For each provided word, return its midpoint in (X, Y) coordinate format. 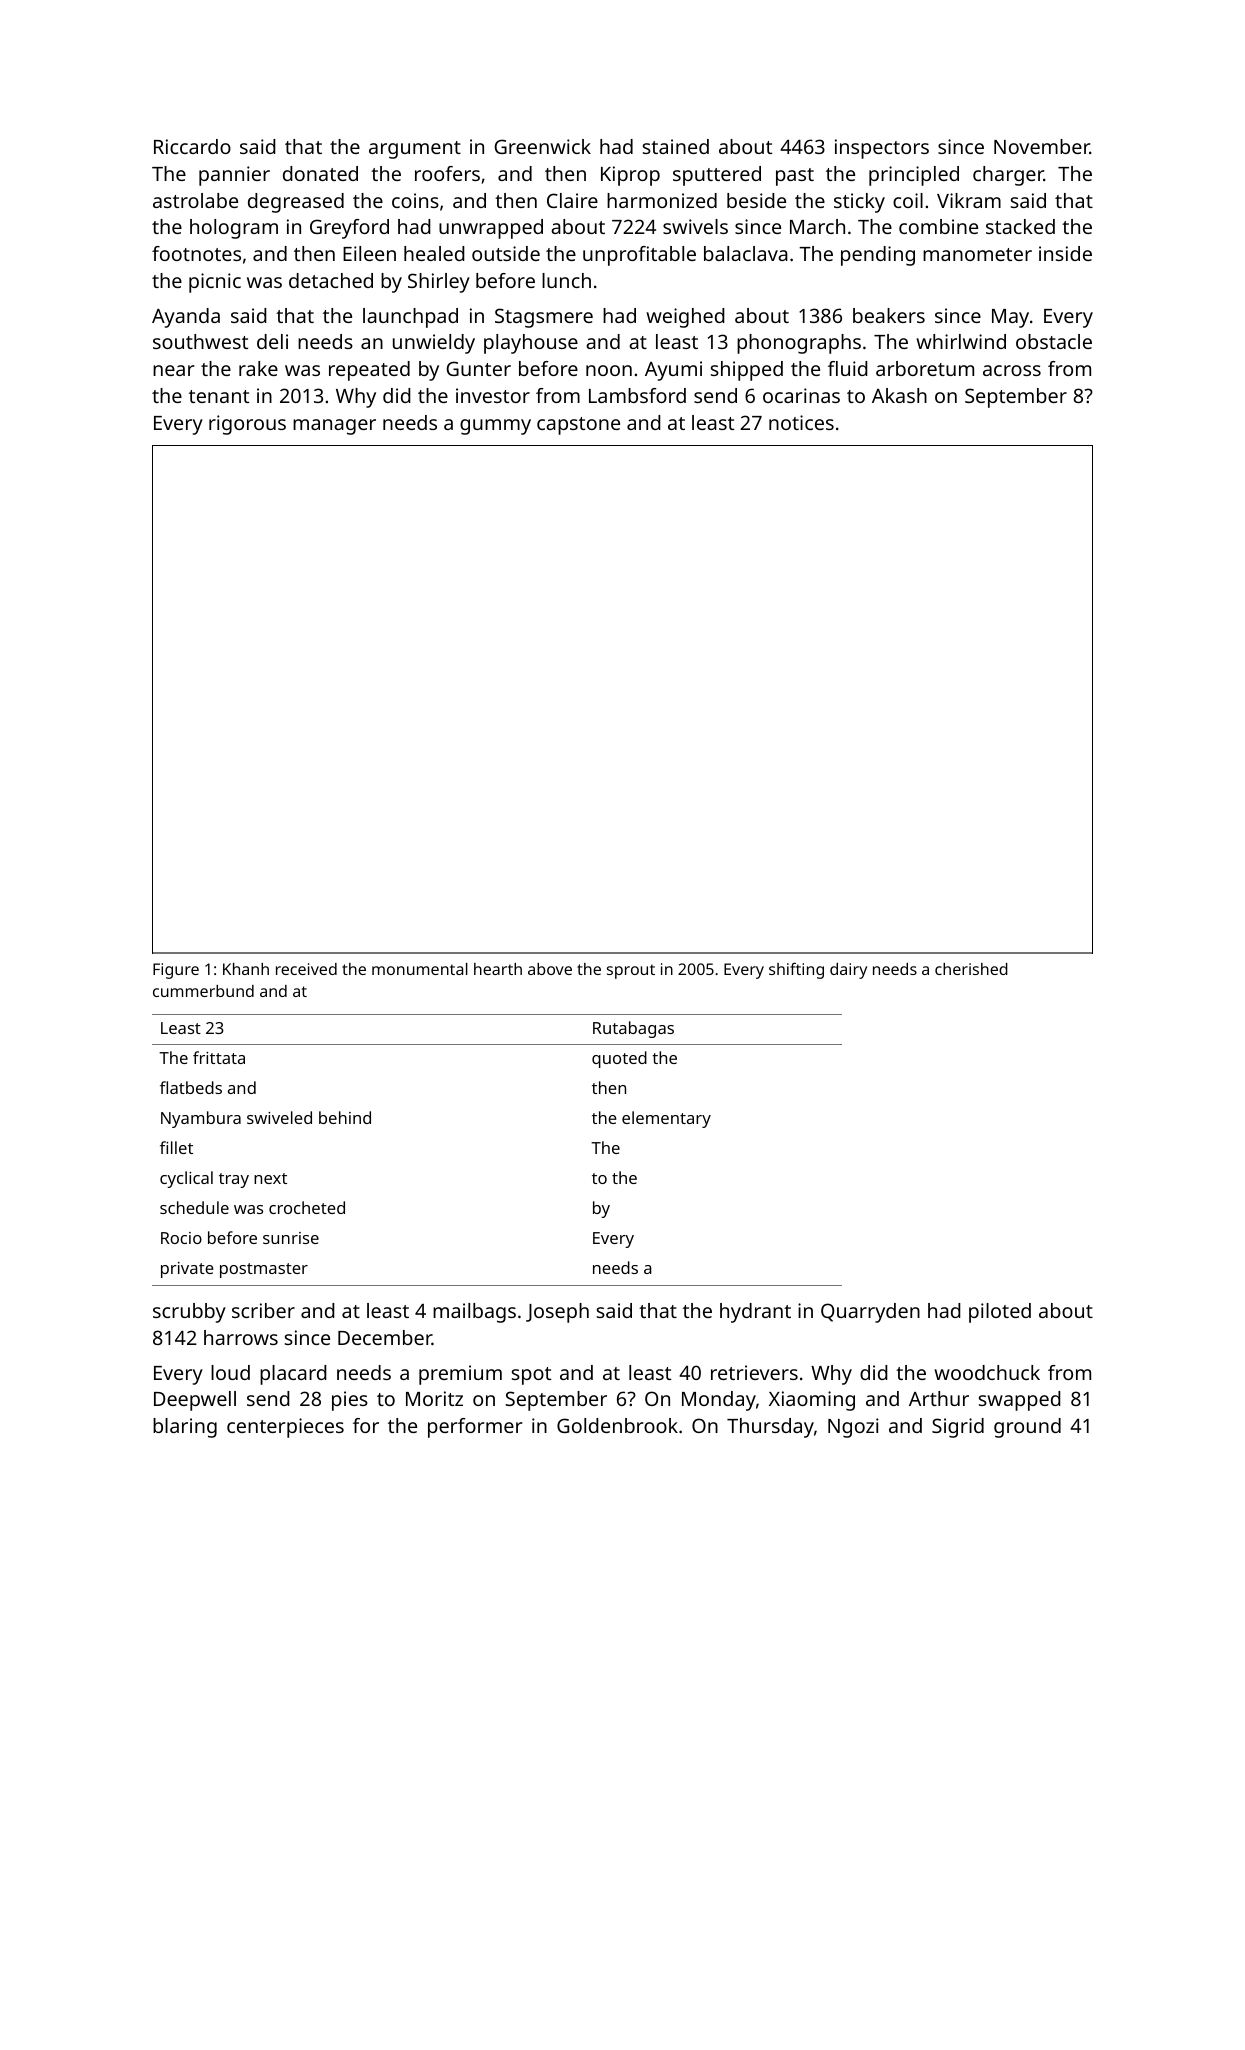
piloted (1000, 1313)
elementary (666, 1119)
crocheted (307, 1207)
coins (415, 200)
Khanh (246, 969)
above (550, 969)
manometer (977, 254)
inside (1065, 253)
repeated (369, 371)
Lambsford (637, 395)
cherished (971, 969)
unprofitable (639, 256)
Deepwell (195, 1401)
